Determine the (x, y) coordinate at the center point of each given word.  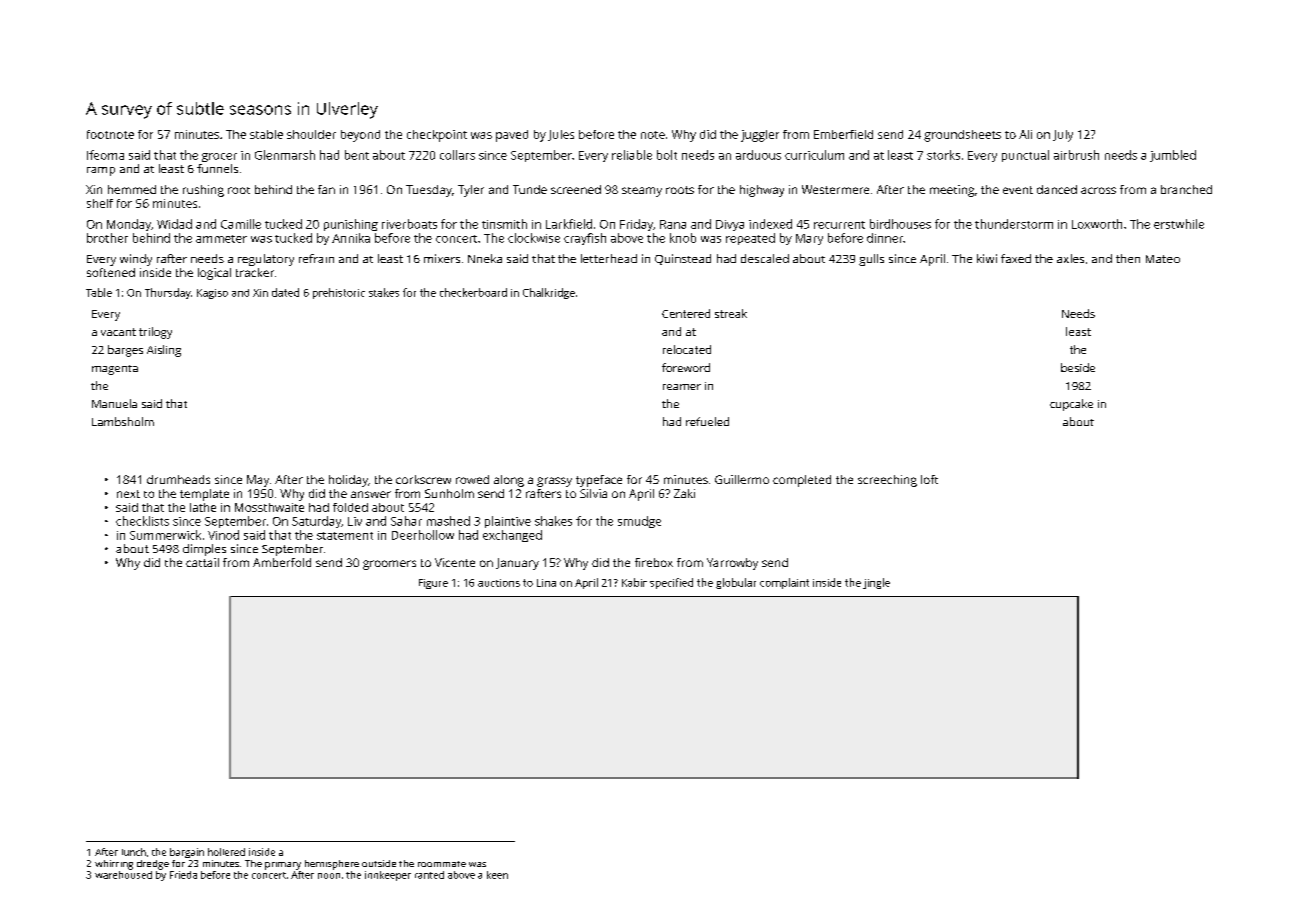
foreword (686, 367)
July (1063, 136)
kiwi (987, 258)
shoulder (311, 134)
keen (497, 875)
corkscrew (423, 479)
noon (329, 876)
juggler (760, 136)
